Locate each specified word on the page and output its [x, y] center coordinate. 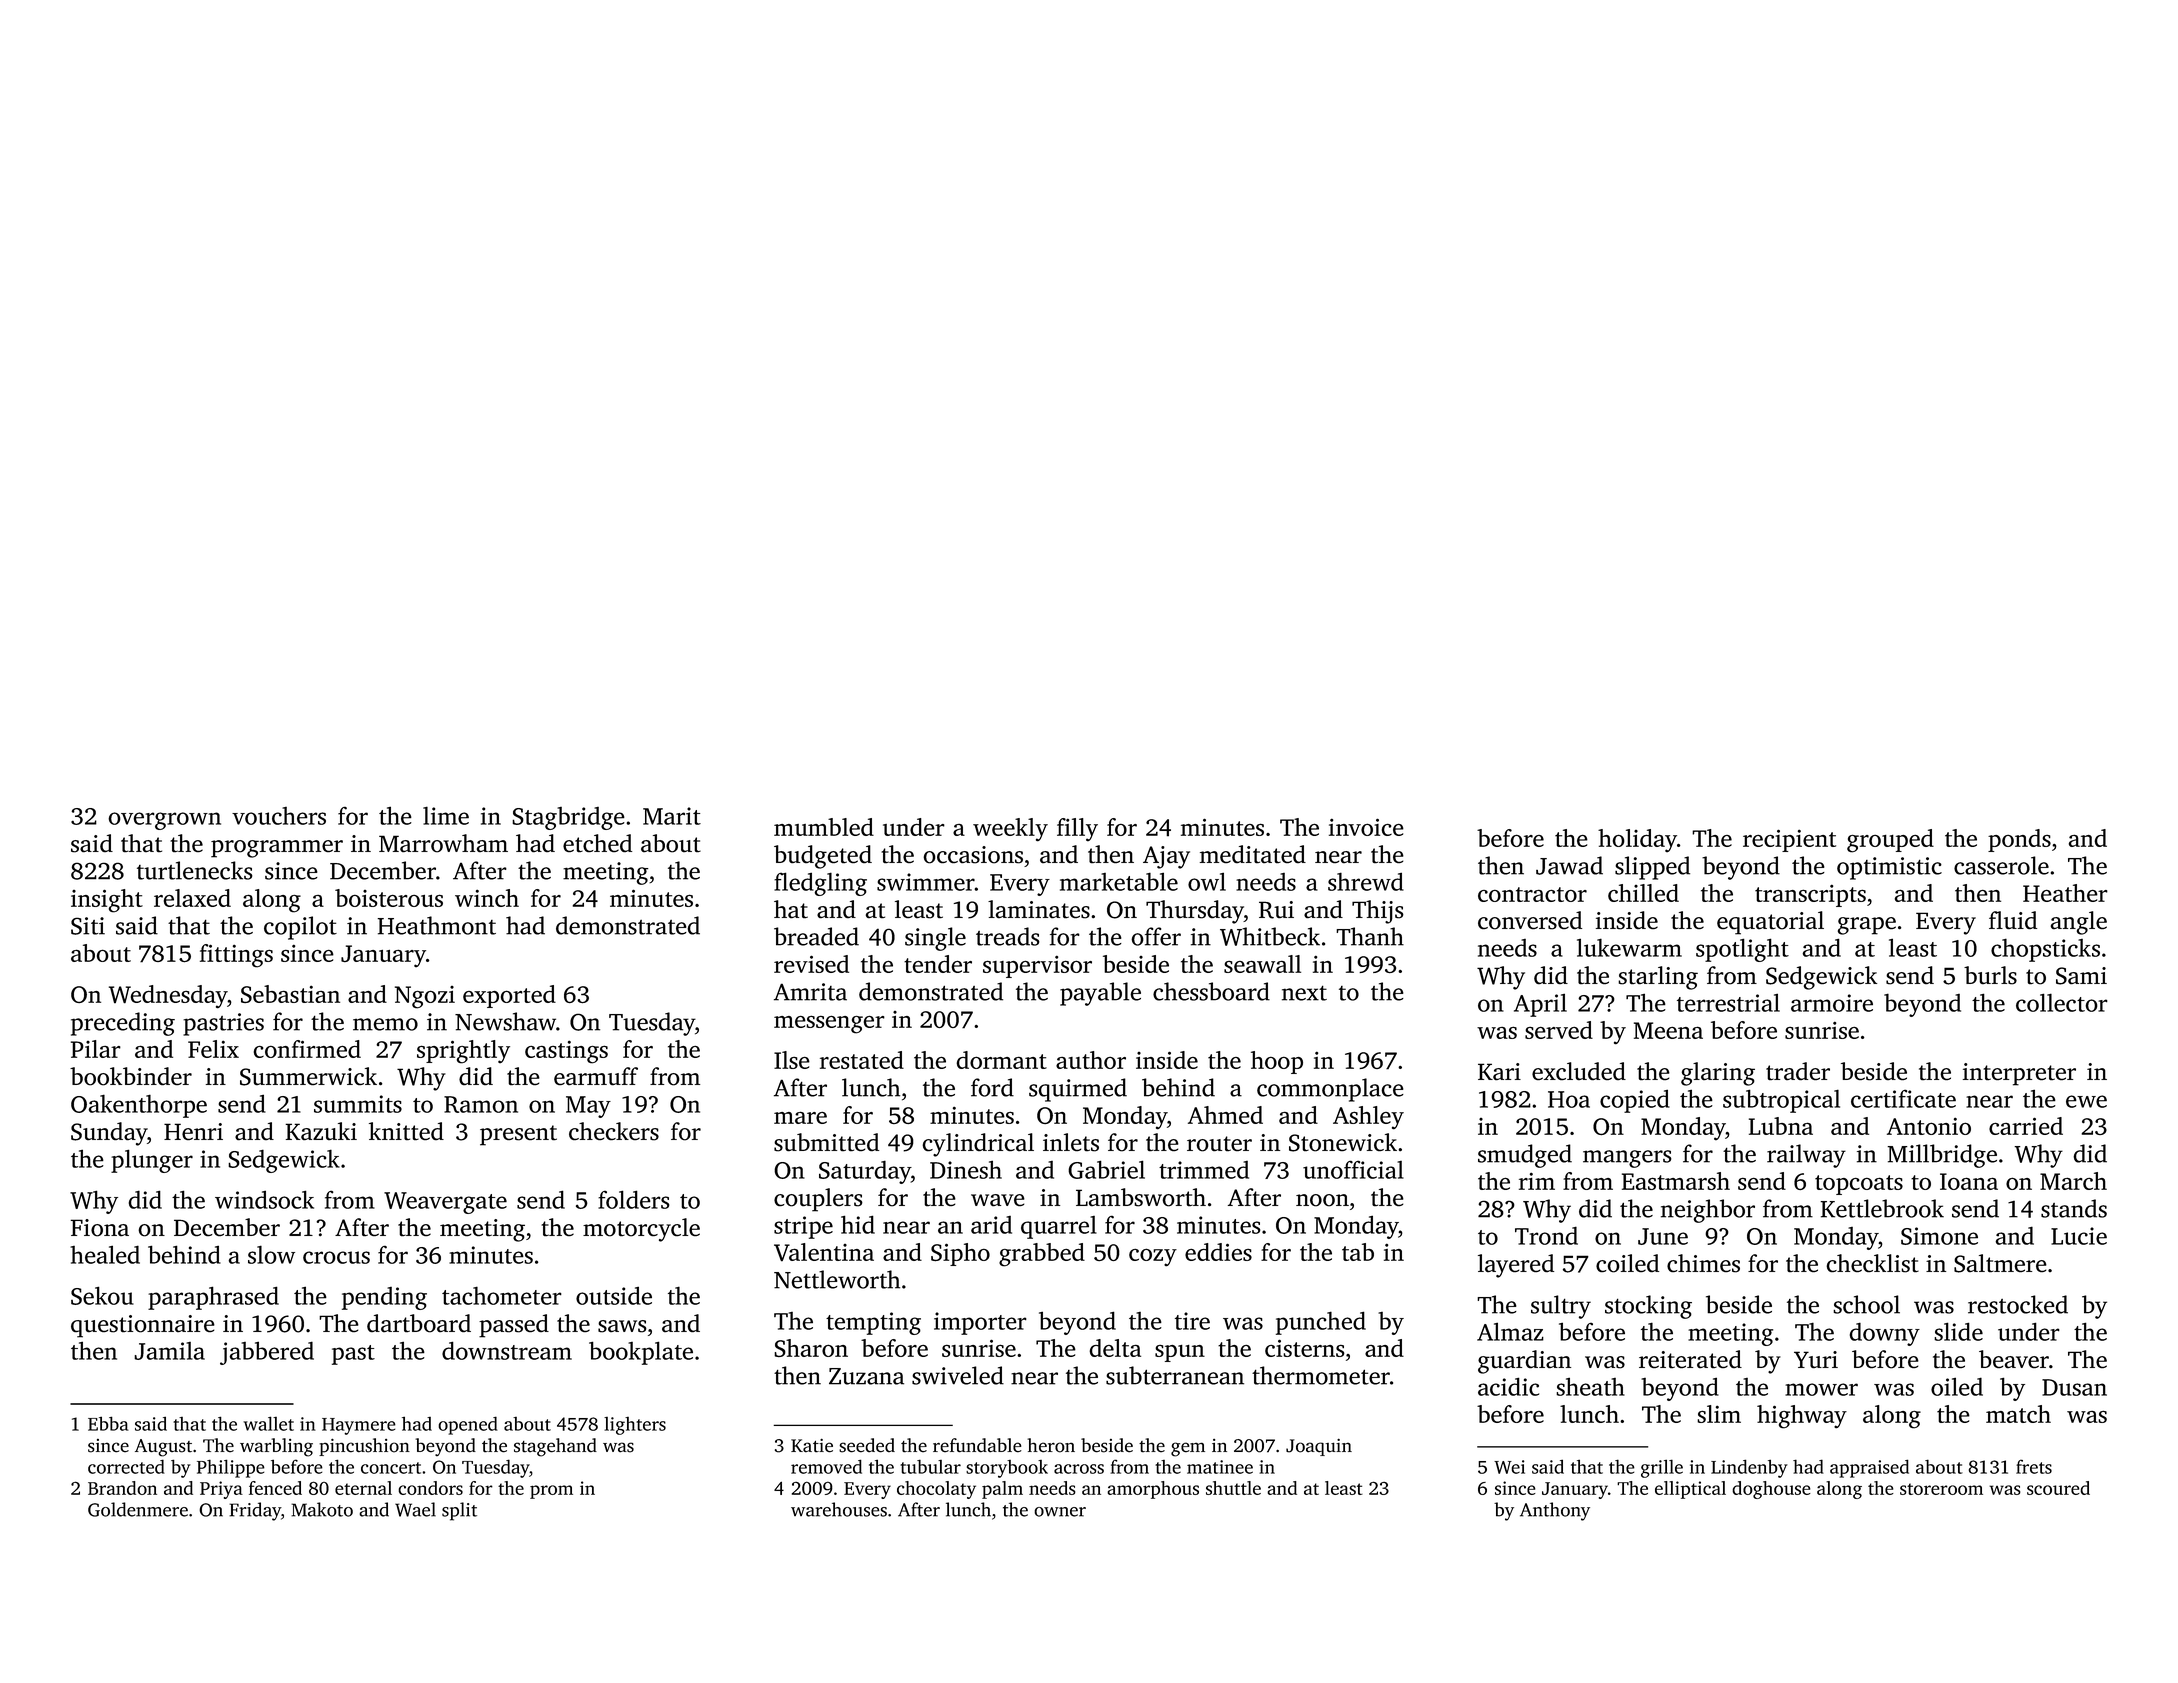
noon [1322, 1200]
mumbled [824, 827]
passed [514, 1326]
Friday [255, 1511]
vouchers [279, 816]
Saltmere [2000, 1263]
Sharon [811, 1348]
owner [1060, 1512]
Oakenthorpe [139, 1106]
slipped [1652, 868]
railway [1806, 1156]
